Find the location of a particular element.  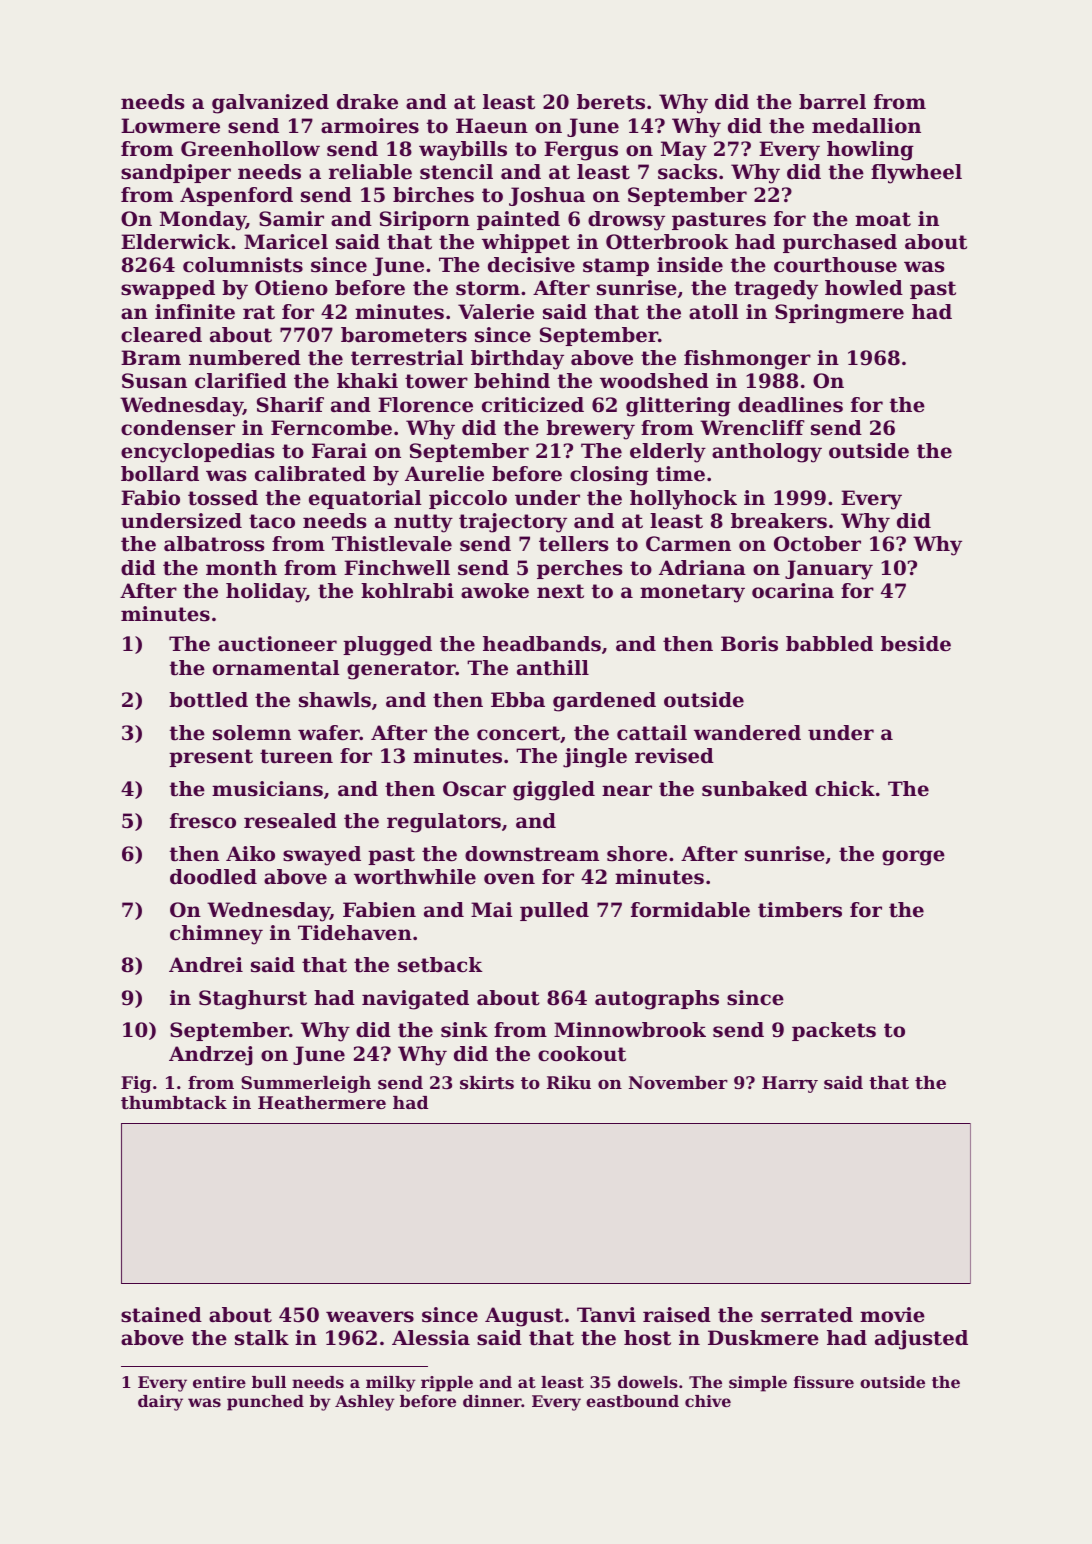

Ashley is located at coordinates (365, 1403).
